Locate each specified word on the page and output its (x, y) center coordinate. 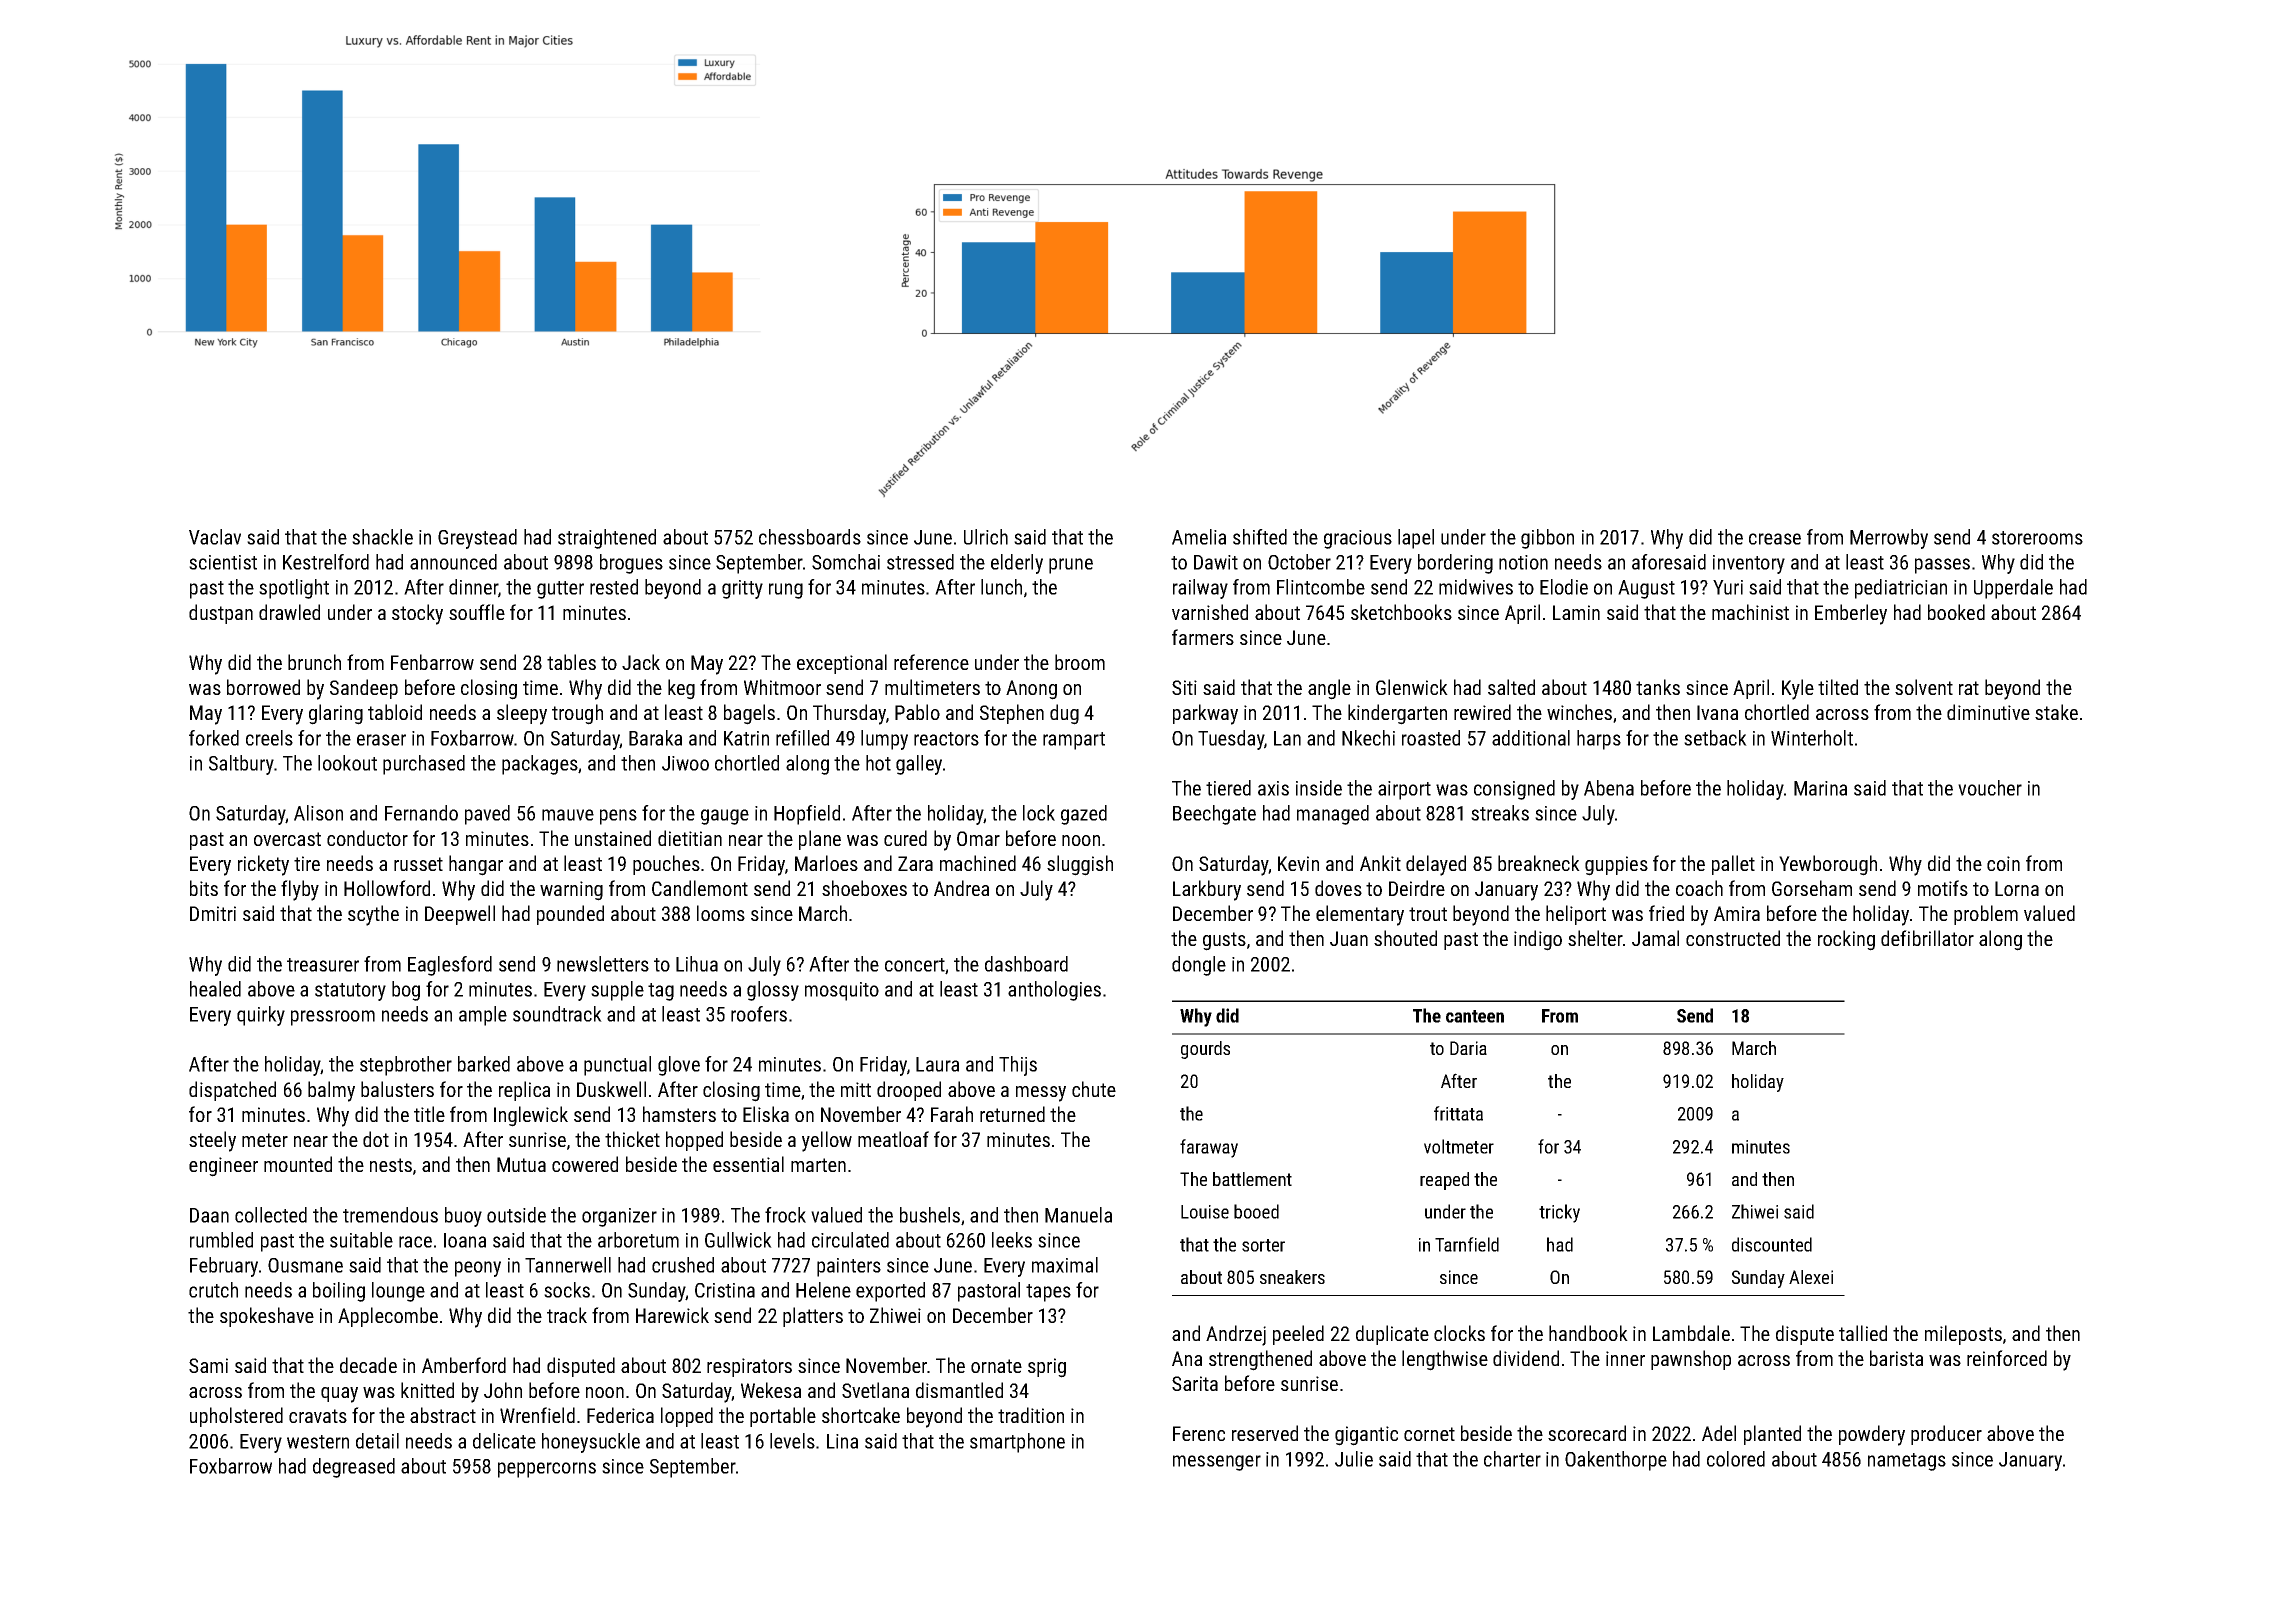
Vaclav (215, 537)
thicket (632, 1139)
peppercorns (547, 1470)
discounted (1772, 1244)
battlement (1252, 1179)
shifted (1260, 537)
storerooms (2037, 538)
